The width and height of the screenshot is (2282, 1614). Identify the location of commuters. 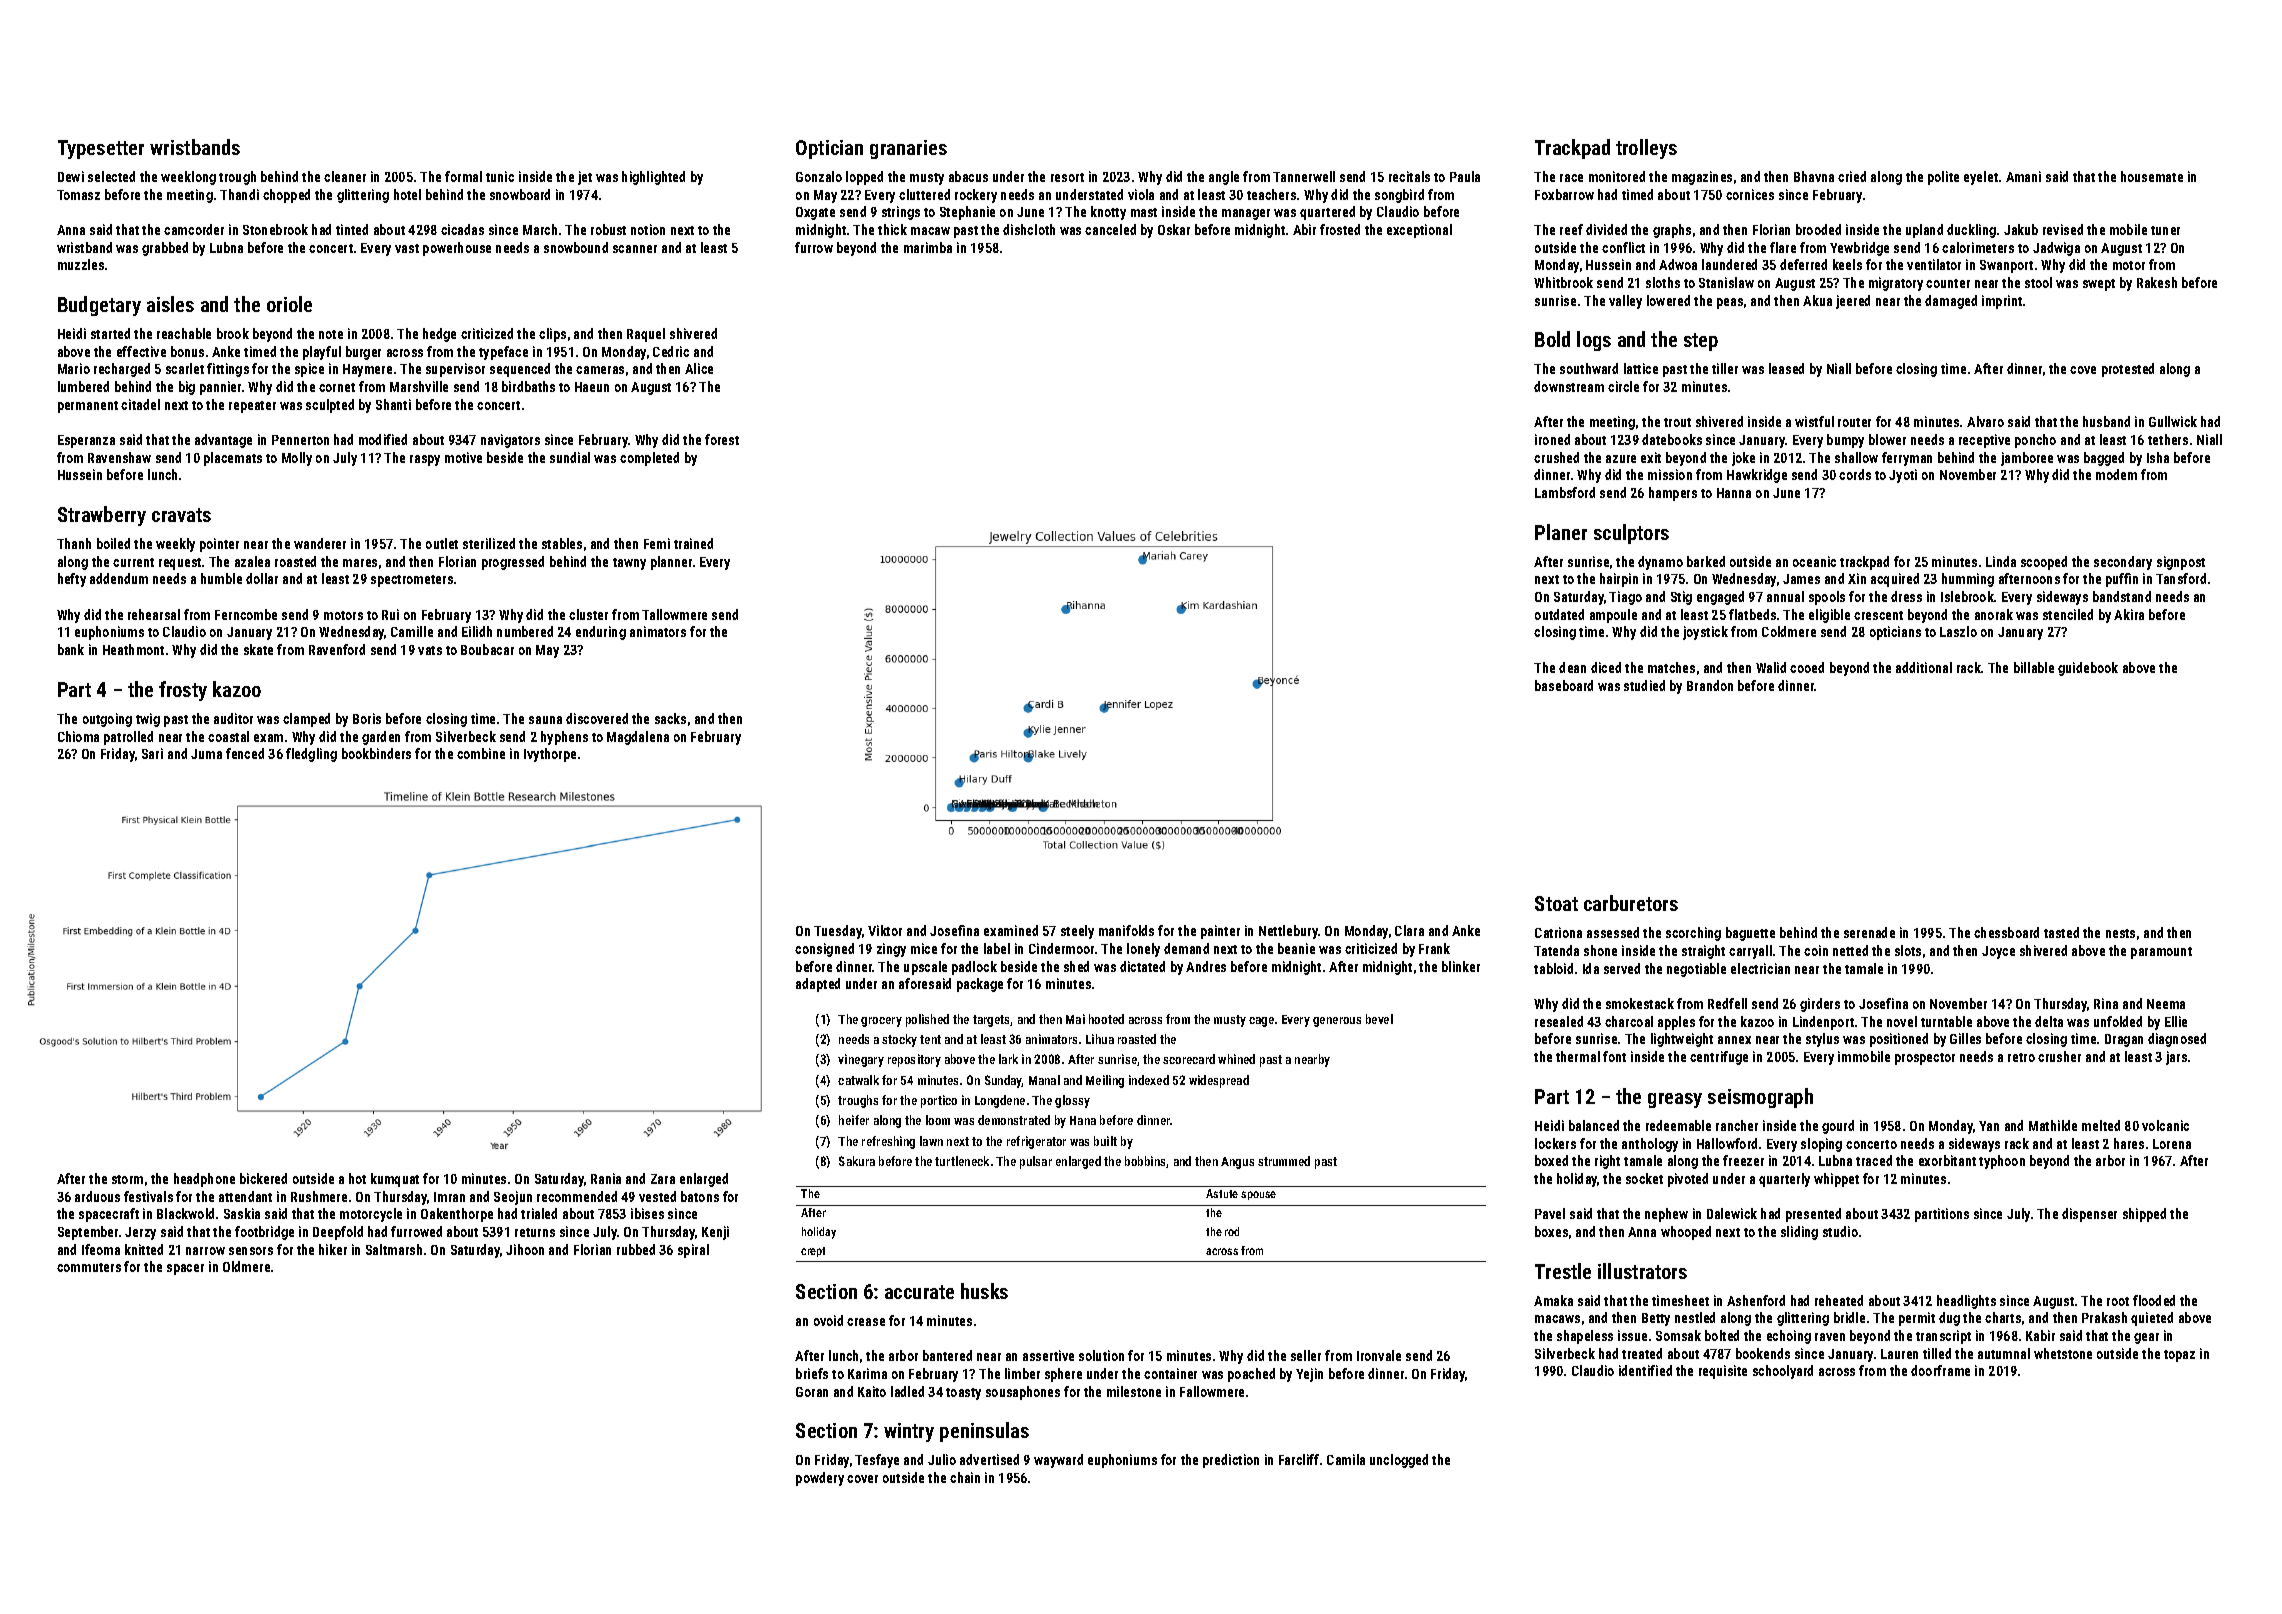
(89, 1267).
